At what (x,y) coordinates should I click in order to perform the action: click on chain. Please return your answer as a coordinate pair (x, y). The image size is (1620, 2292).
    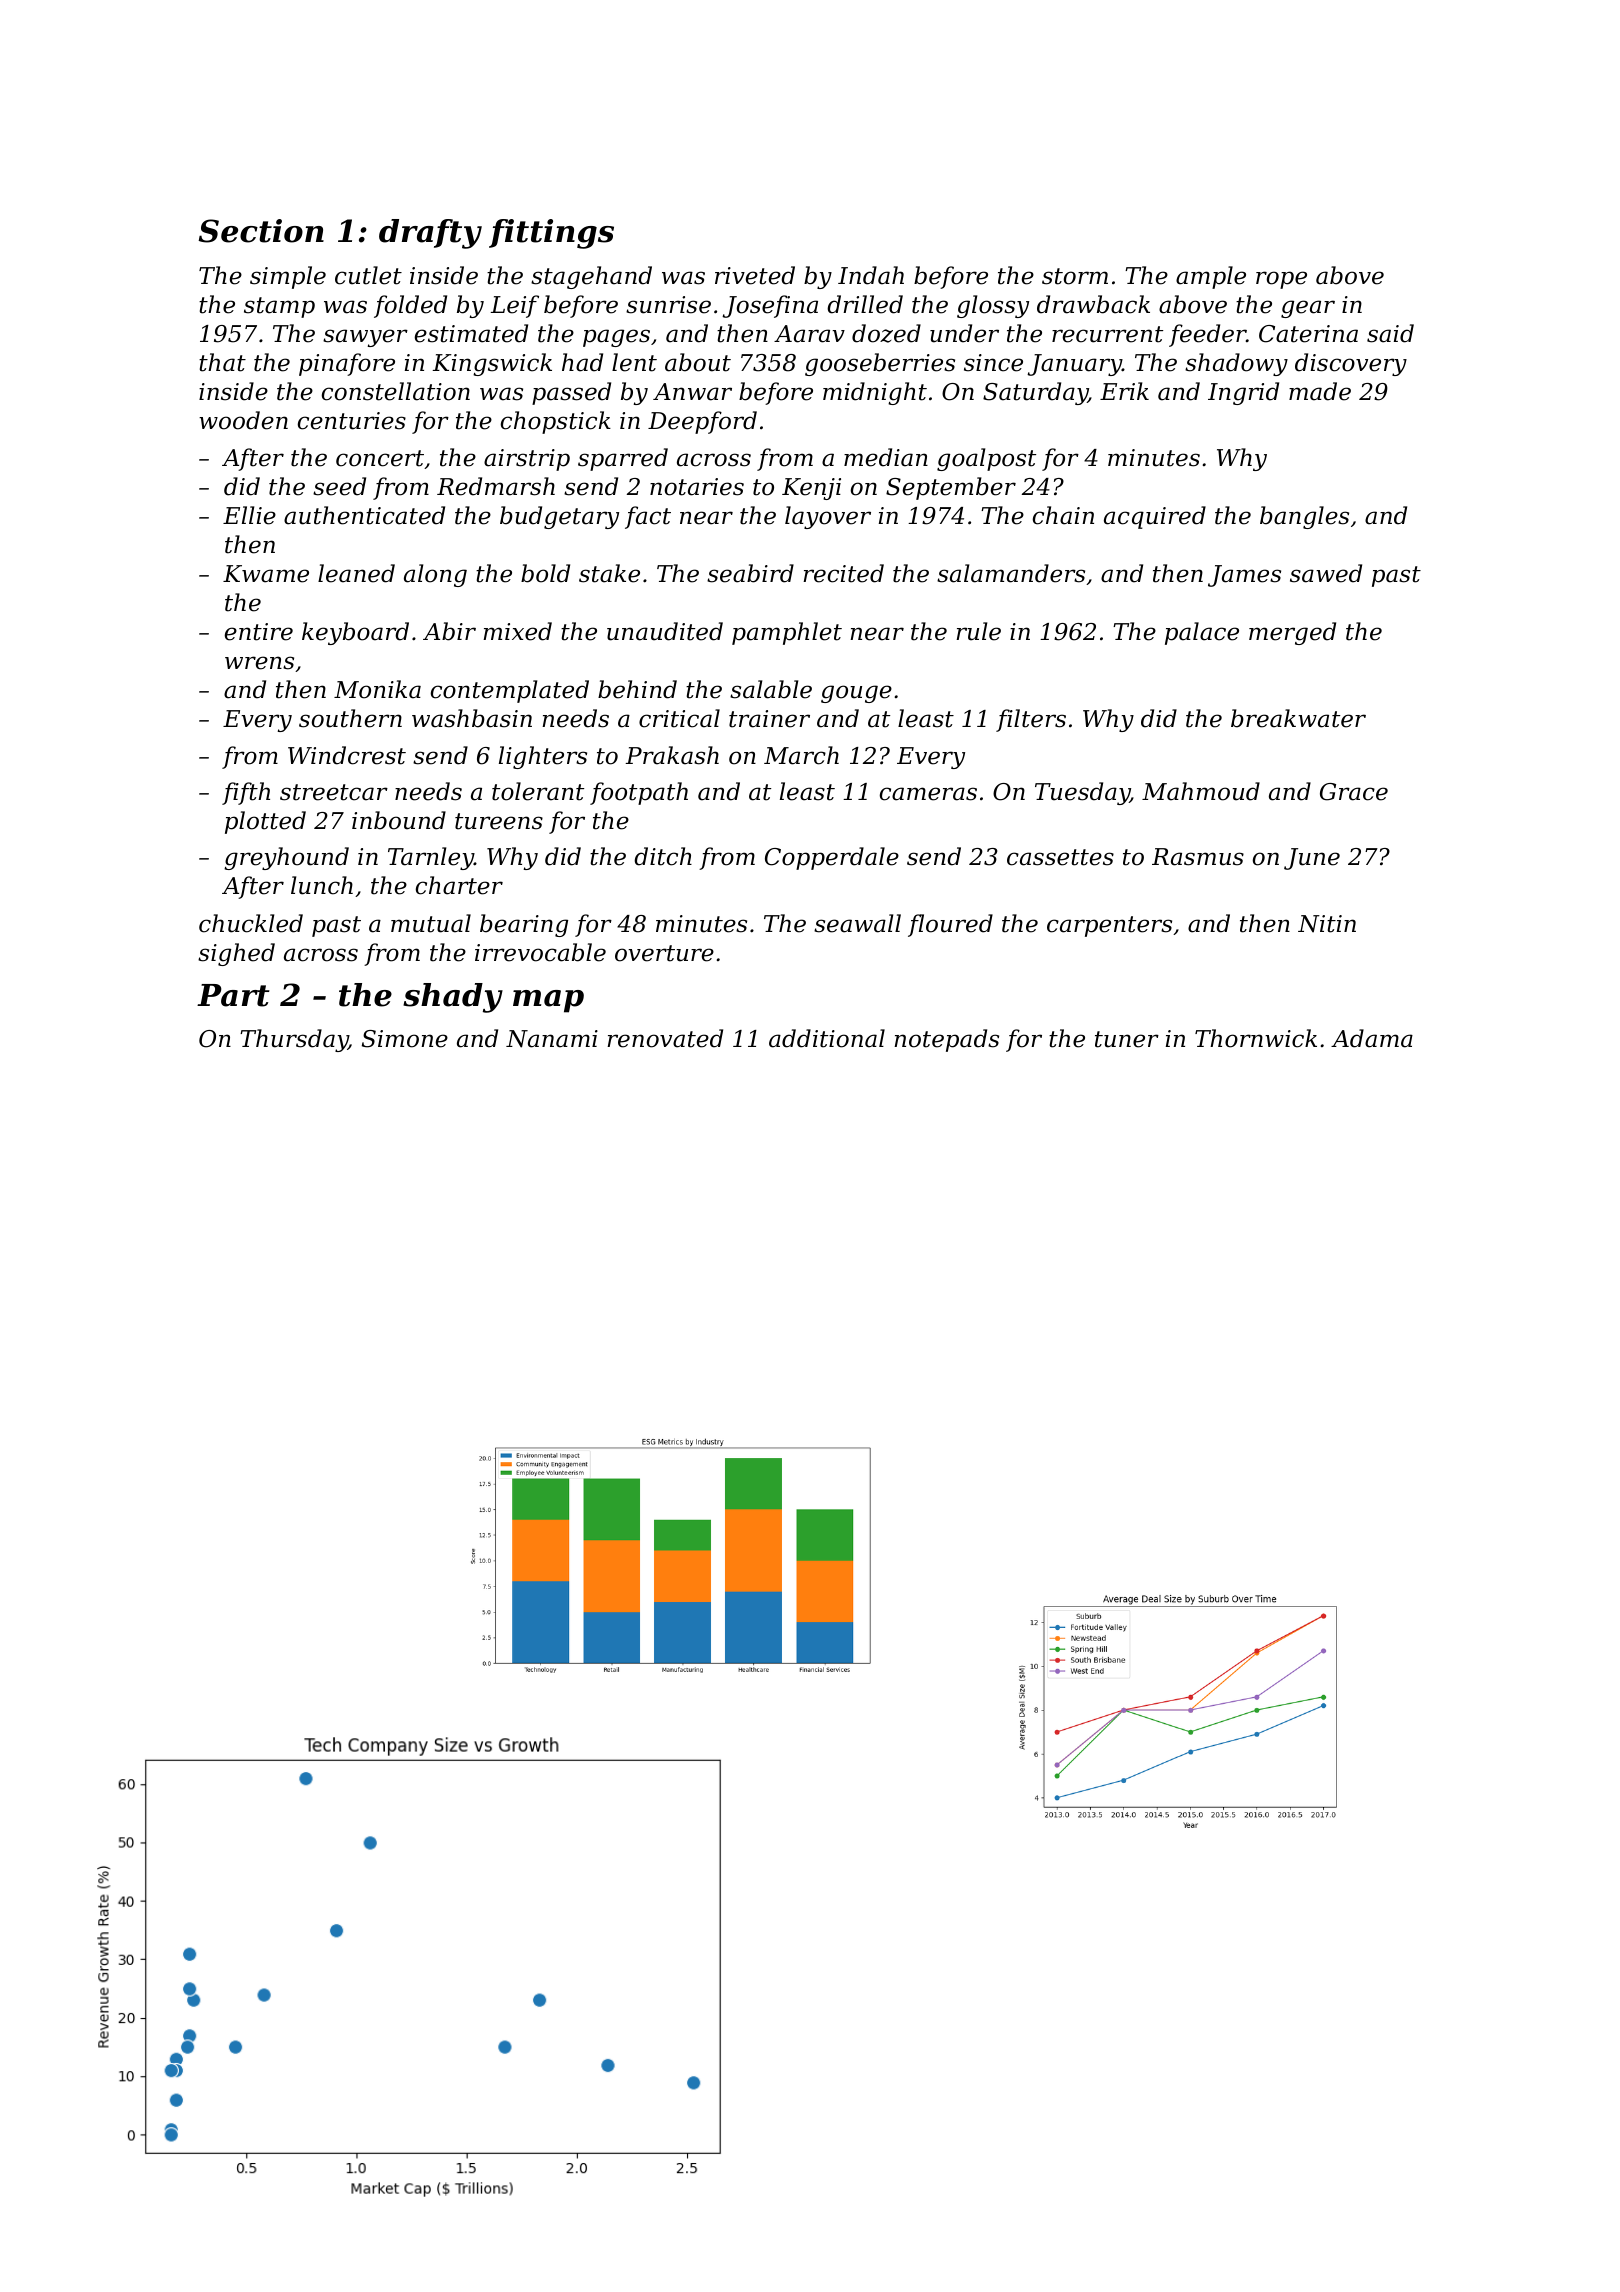
    Looking at the image, I should click on (1063, 515).
